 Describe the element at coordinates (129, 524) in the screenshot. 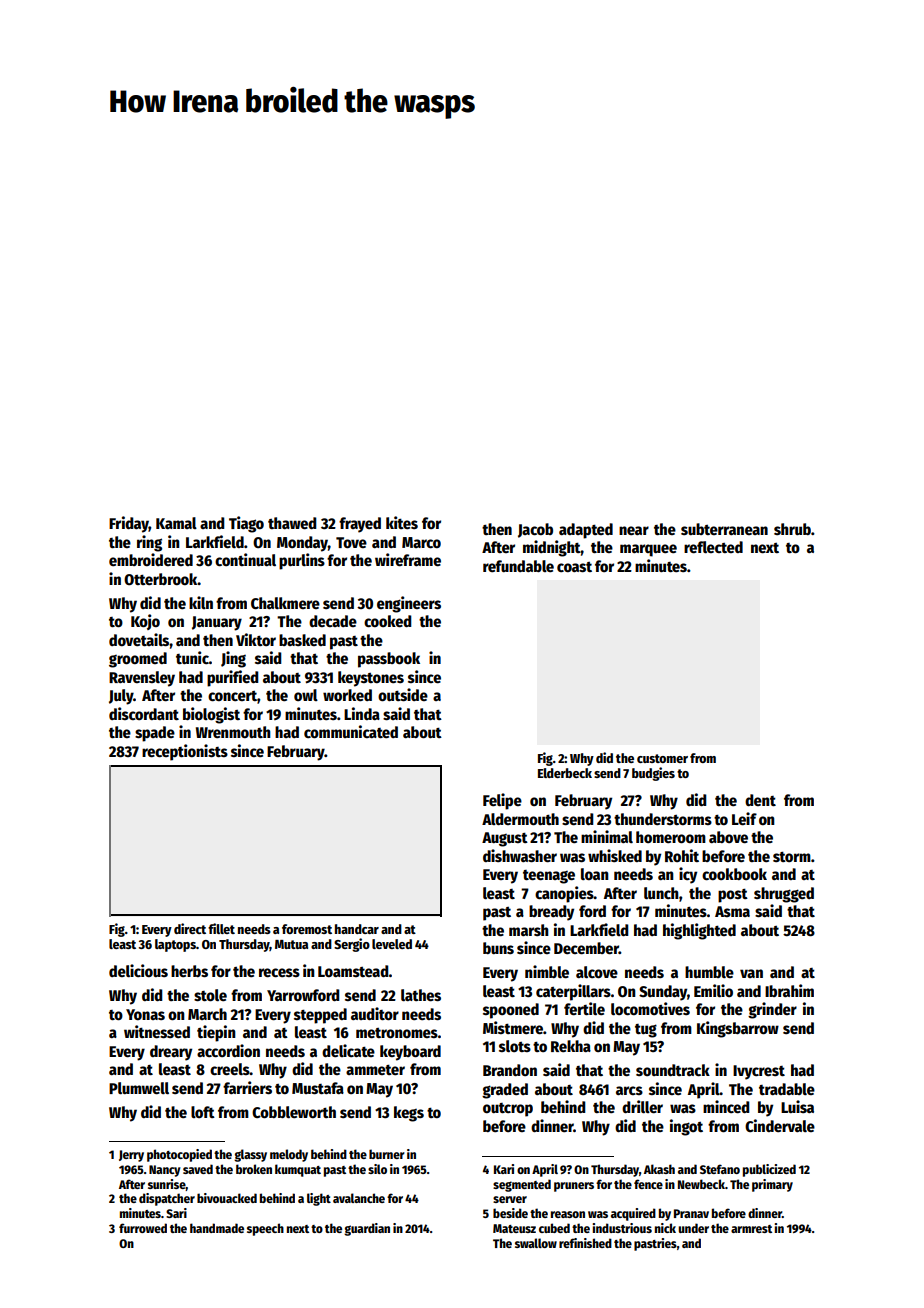

I see `Friday` at that location.
